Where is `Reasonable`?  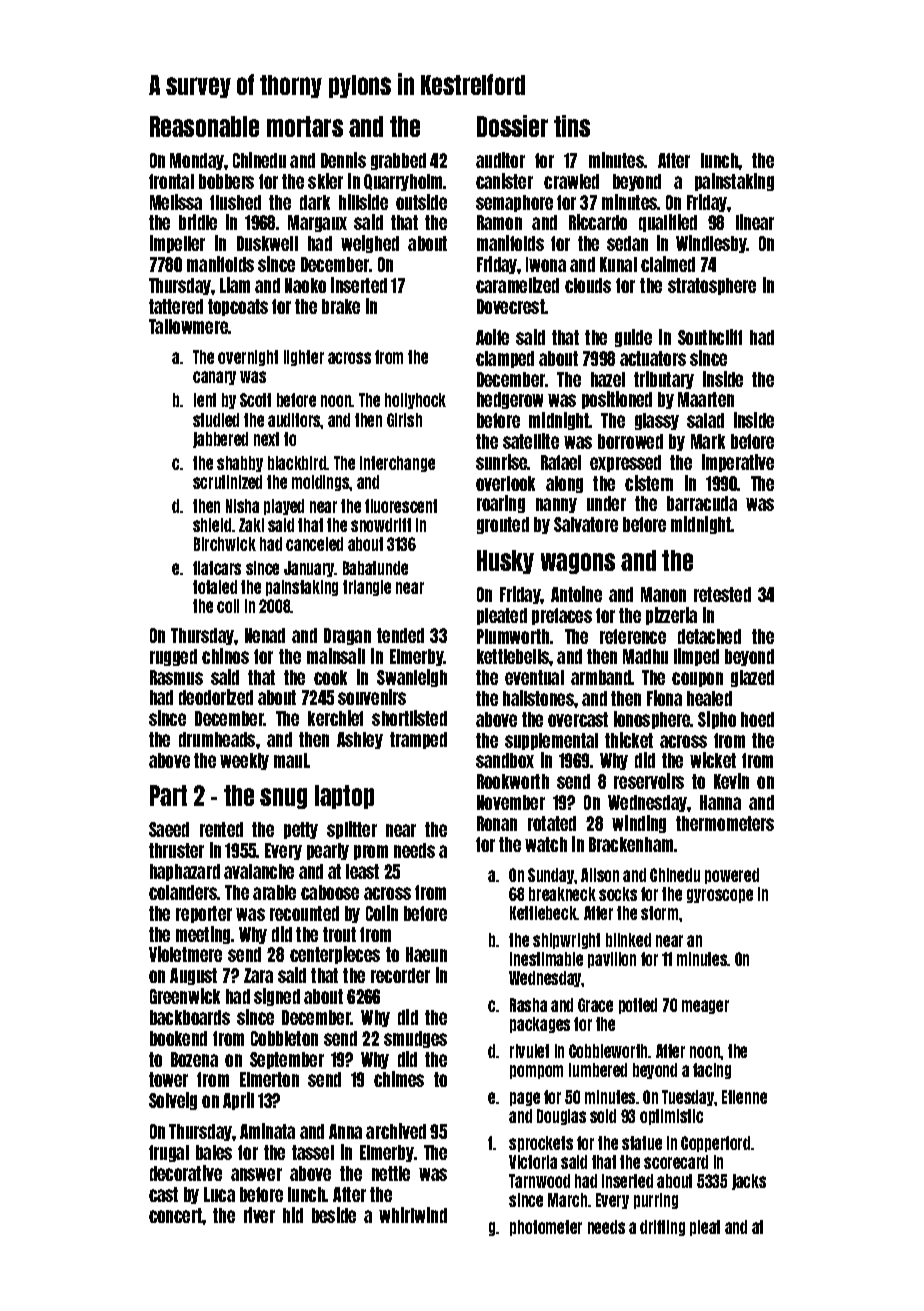 Reasonable is located at coordinates (204, 126).
